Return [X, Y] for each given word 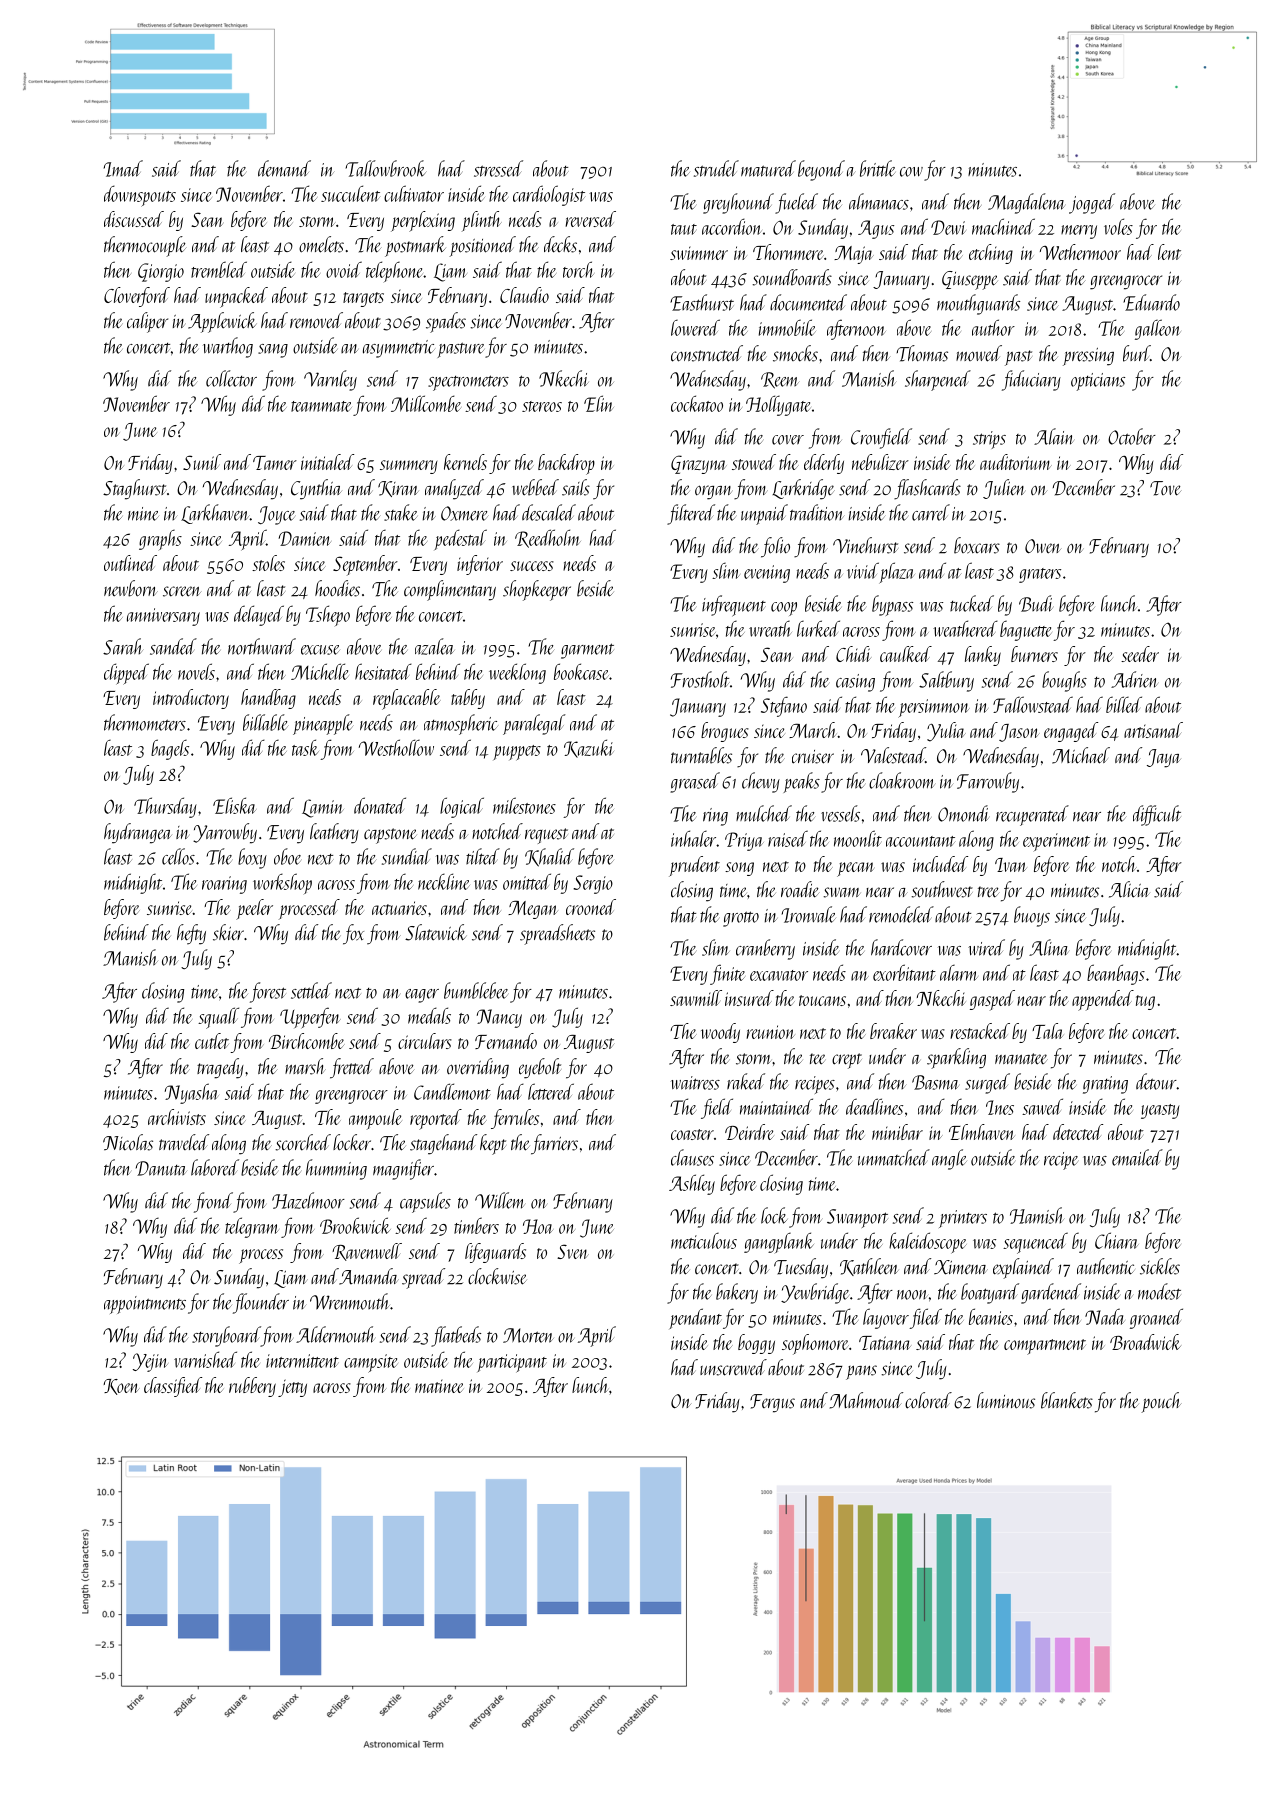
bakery [737, 1293]
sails [576, 487]
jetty [292, 1388]
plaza [897, 573]
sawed [1042, 1106]
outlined [130, 563]
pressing [1088, 357]
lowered [695, 327]
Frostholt [700, 679]
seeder [1140, 654]
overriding [478, 1068]
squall [218, 1018]
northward [262, 646]
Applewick [222, 322]
